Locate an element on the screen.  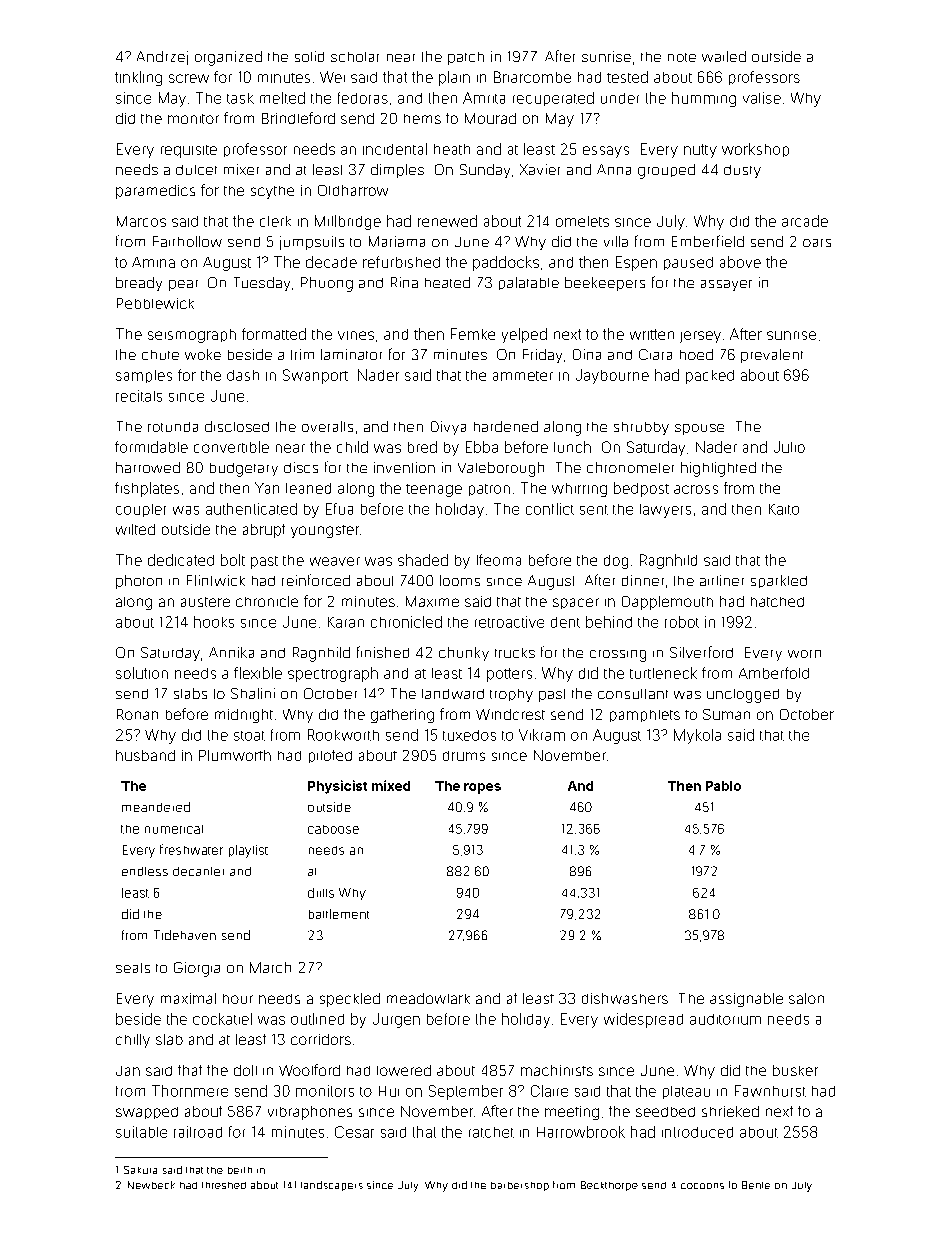
Harrowbrook is located at coordinates (581, 1132).
